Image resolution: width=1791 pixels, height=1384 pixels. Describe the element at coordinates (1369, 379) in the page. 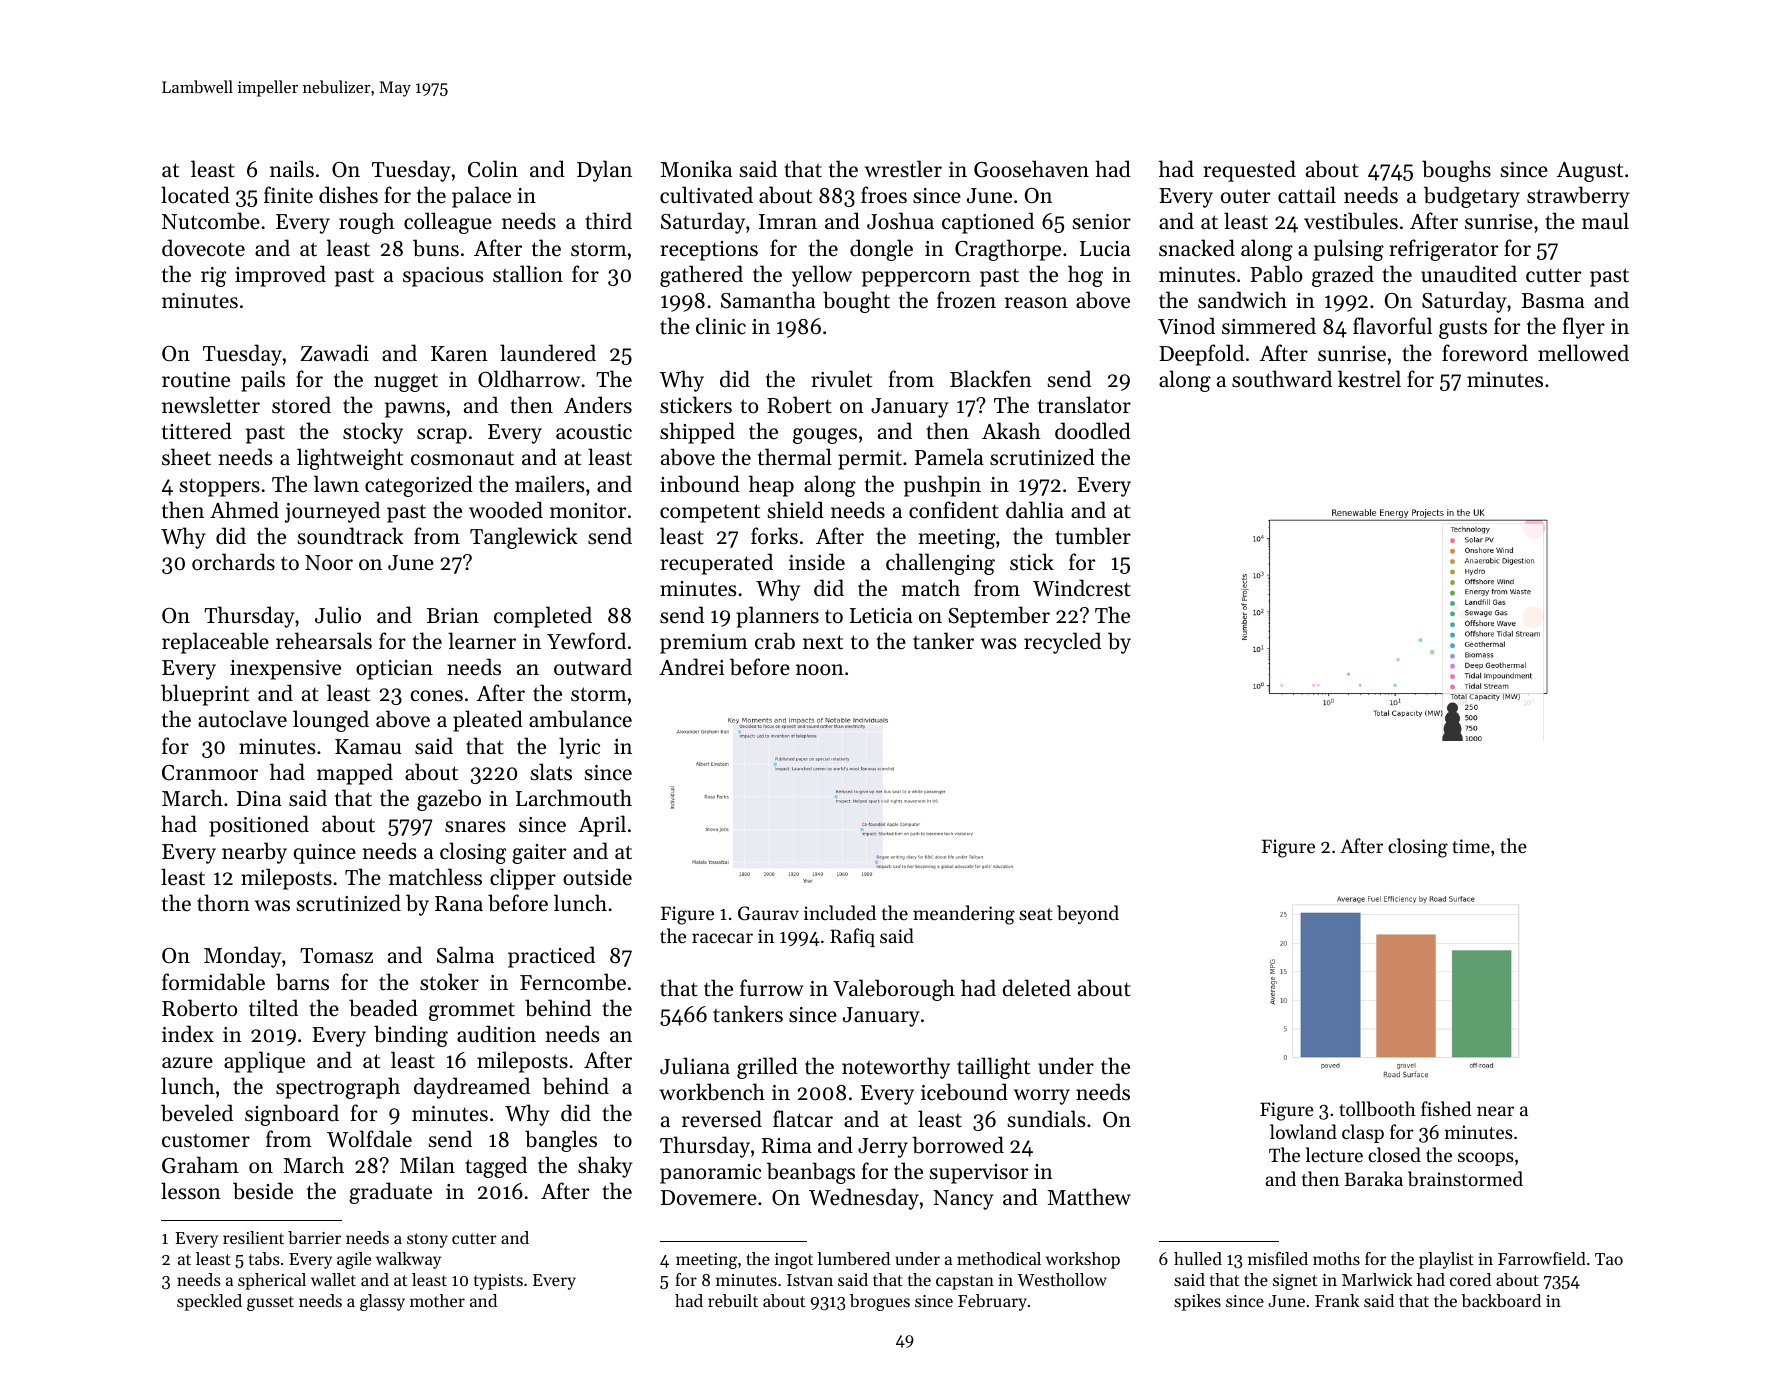

I see `kestrel` at that location.
